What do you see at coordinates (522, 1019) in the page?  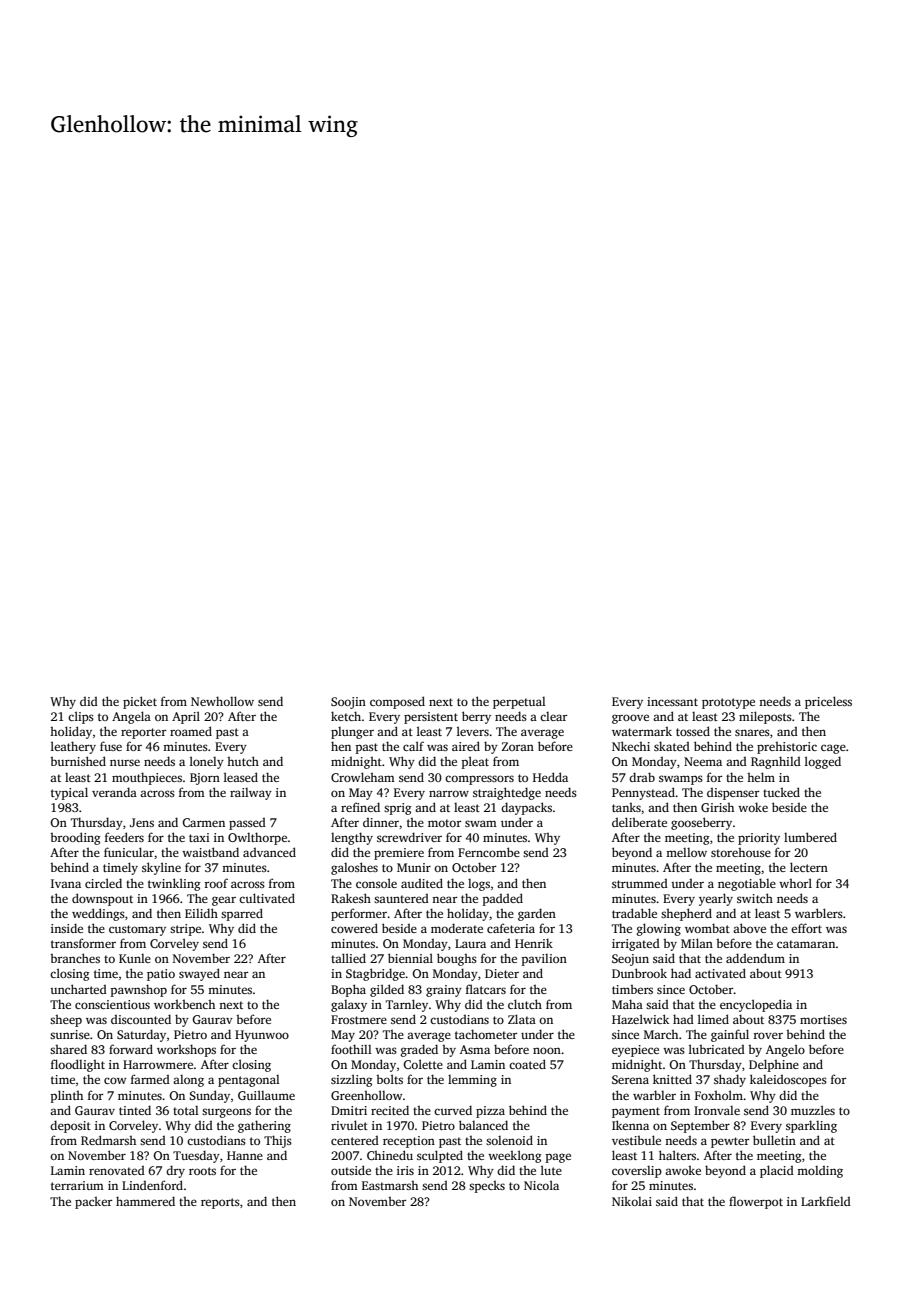 I see `Zlata` at bounding box center [522, 1019].
